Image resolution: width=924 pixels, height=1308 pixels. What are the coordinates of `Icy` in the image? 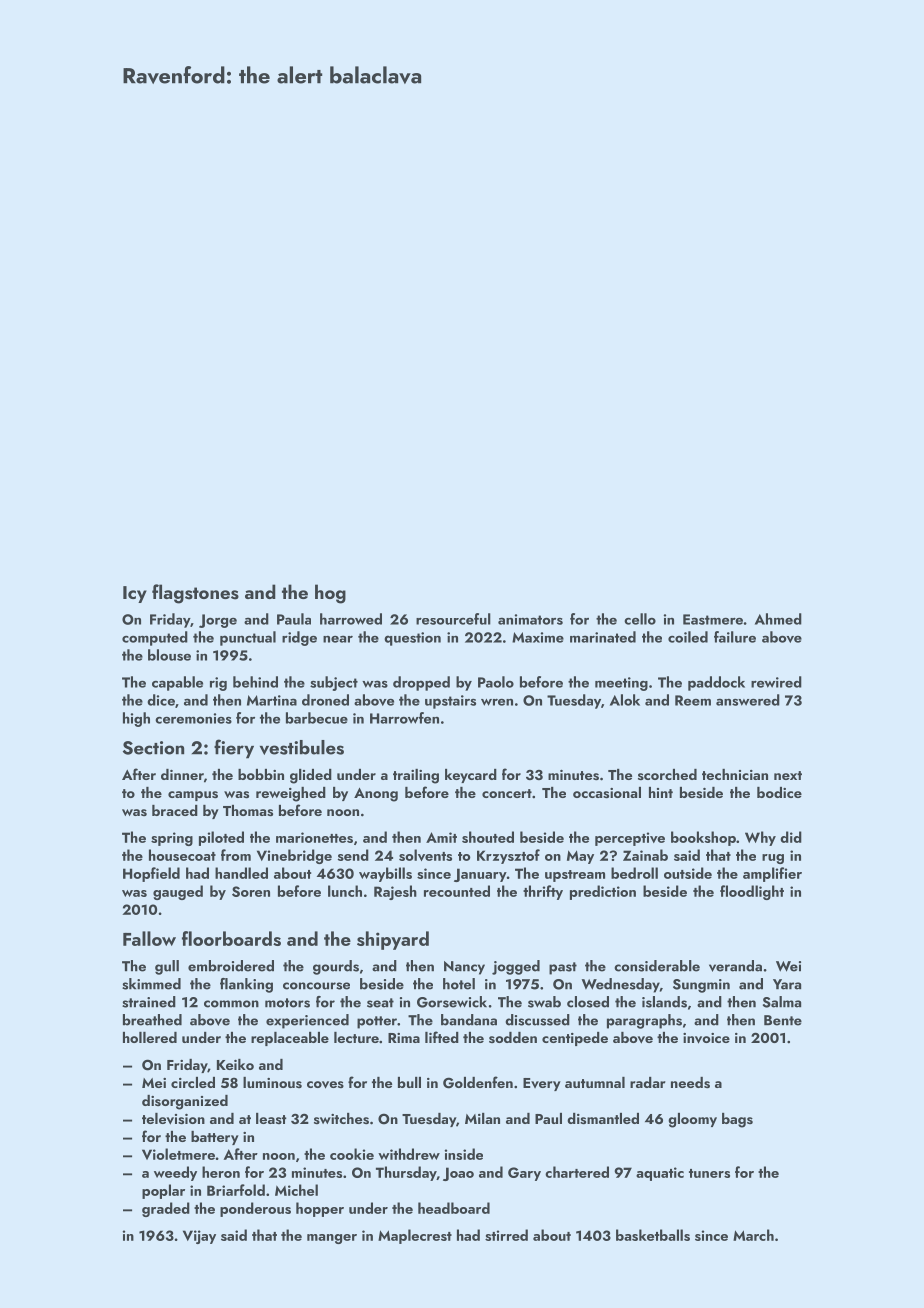 It's located at (135, 594).
